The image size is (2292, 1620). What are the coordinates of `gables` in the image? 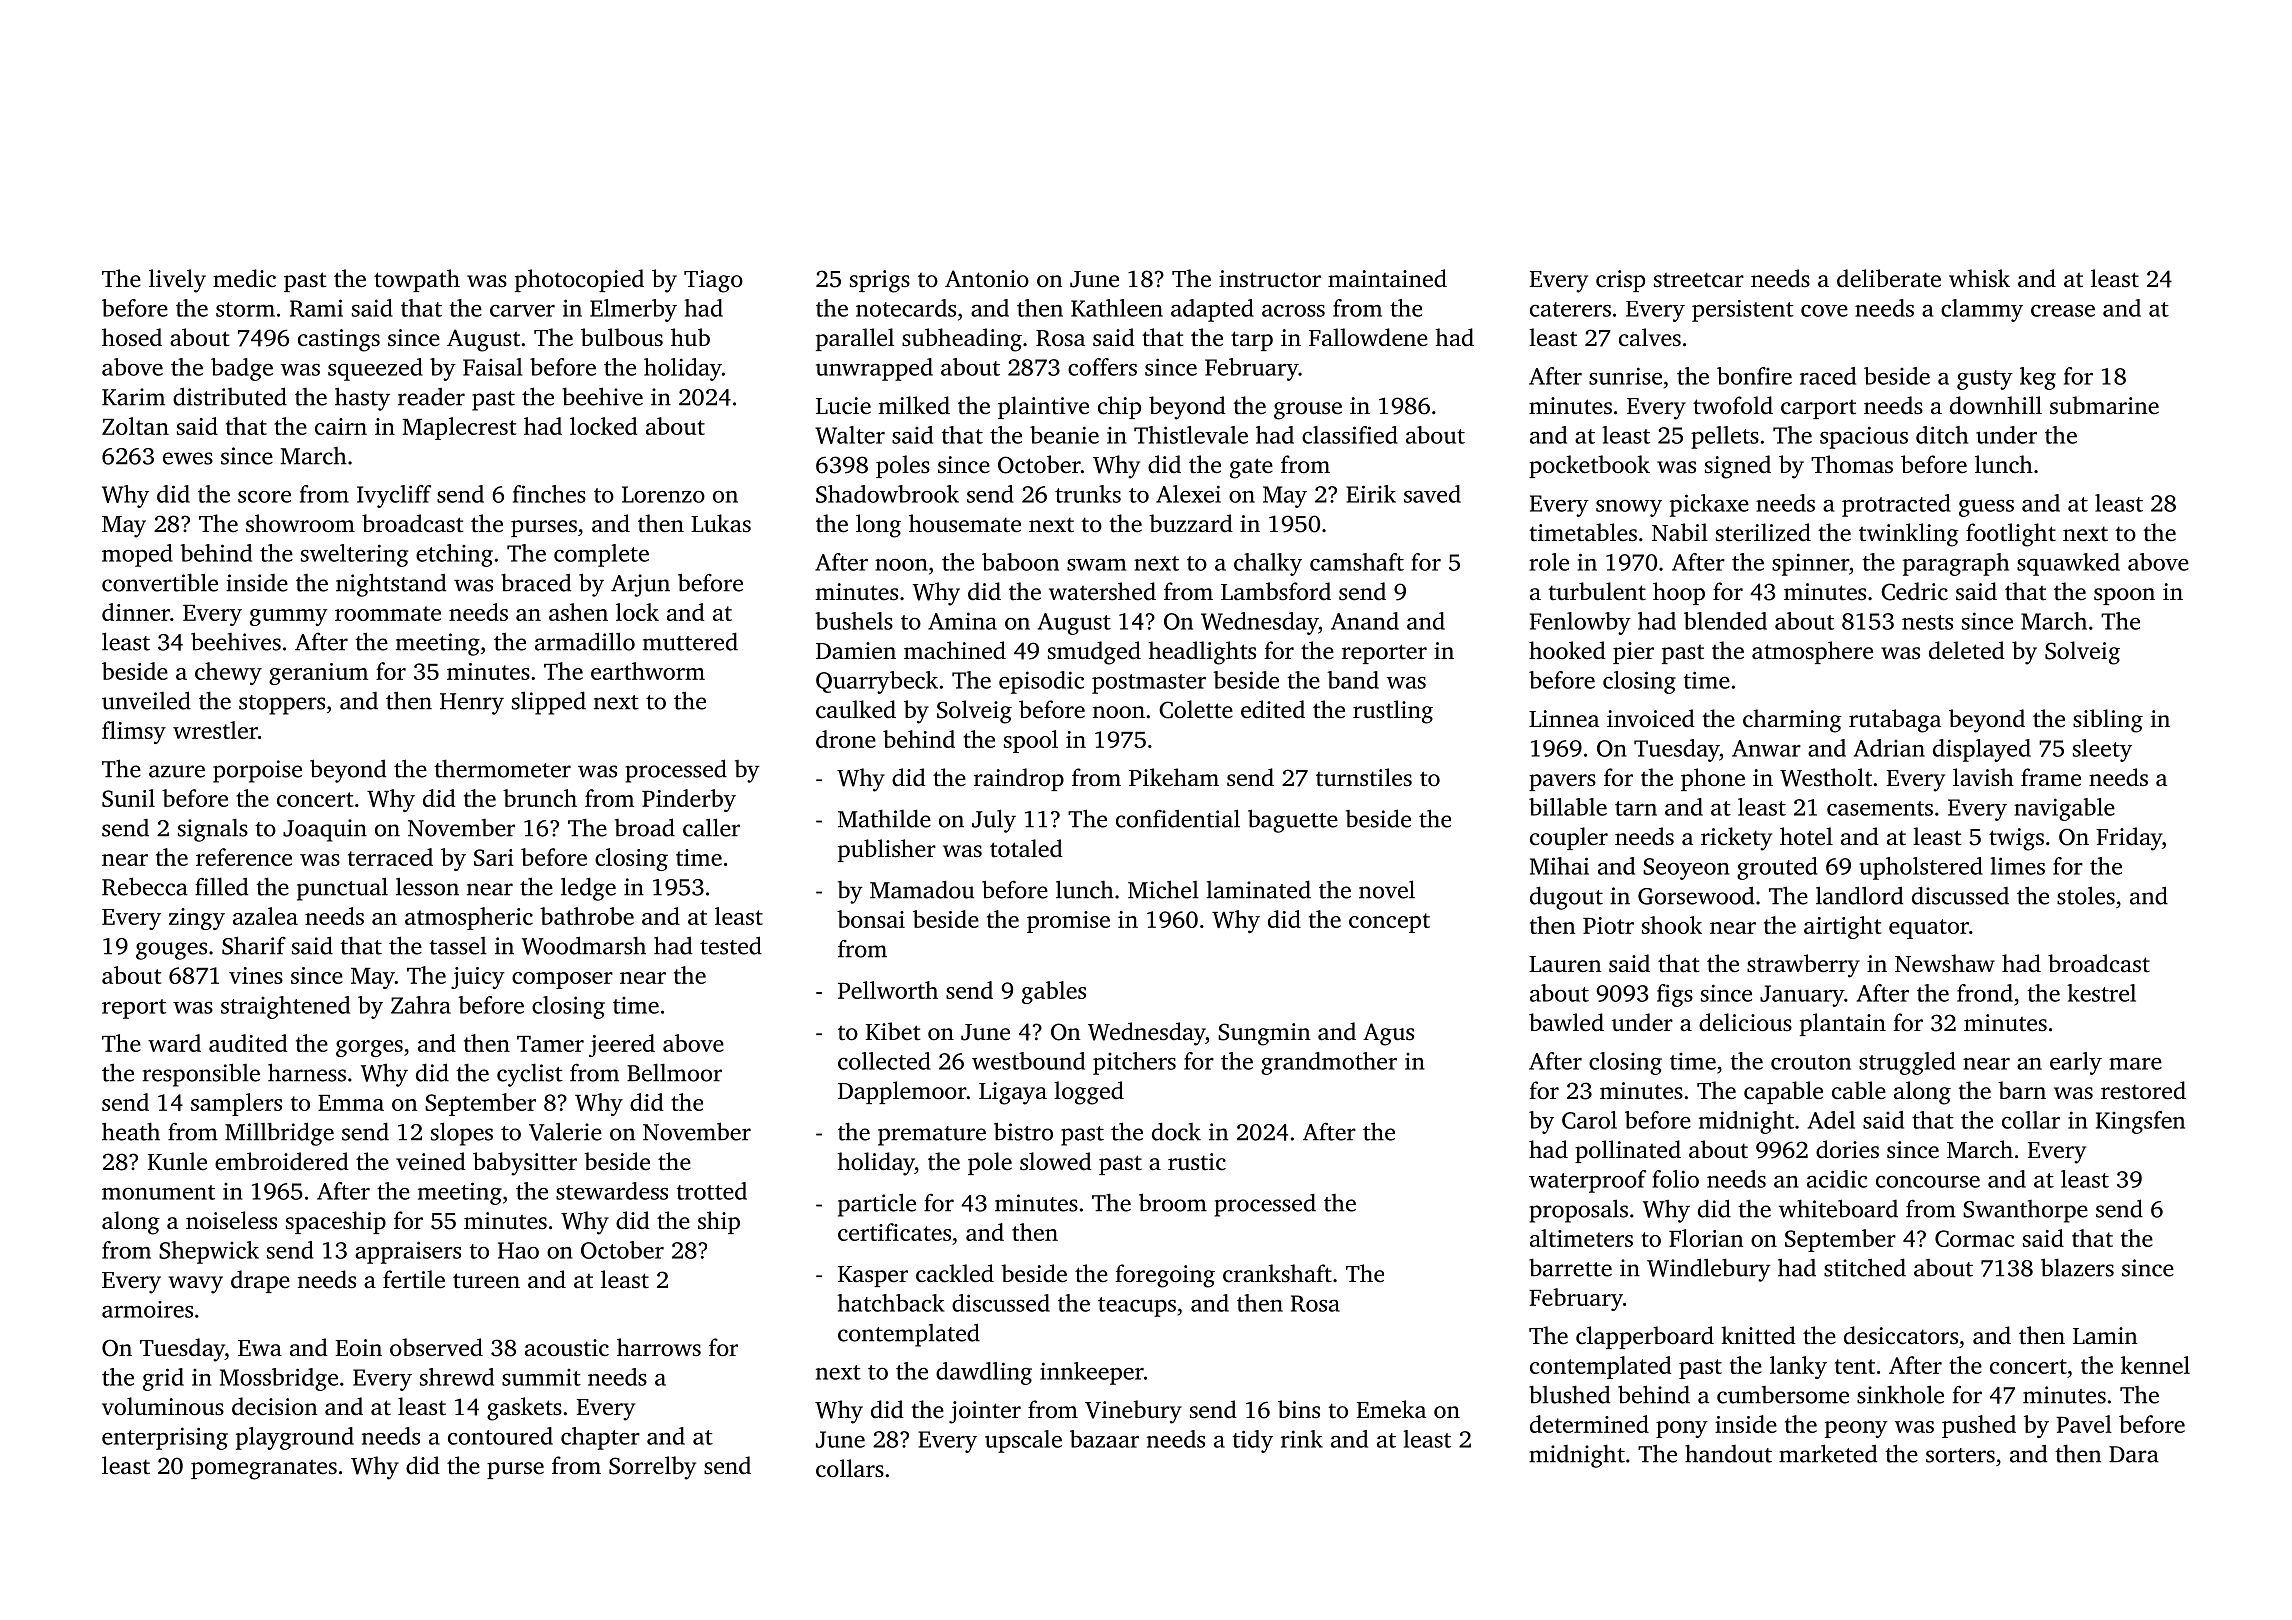 It's located at (1054, 992).
